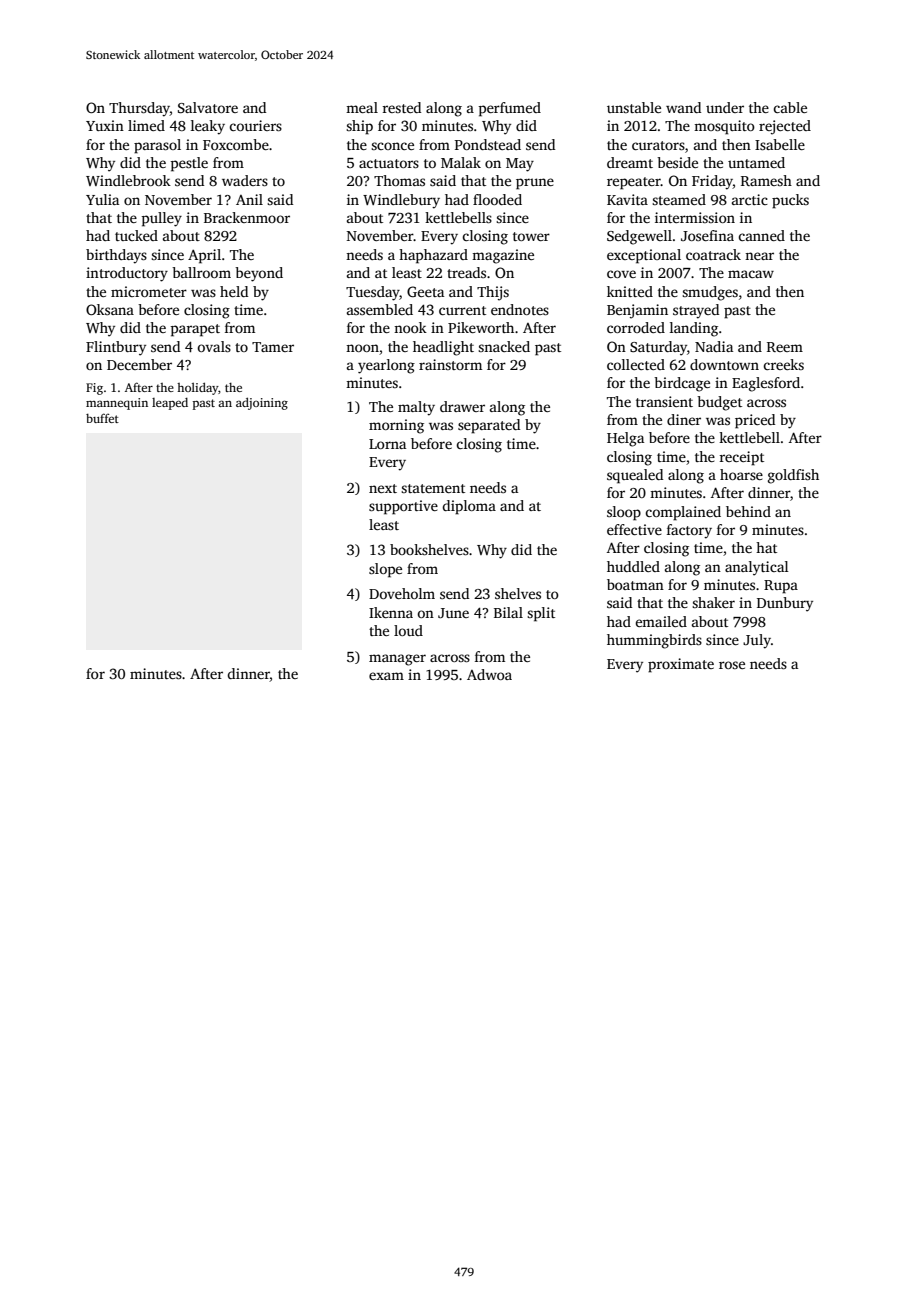 This screenshot has height=1316, width=908. What do you see at coordinates (262, 403) in the screenshot?
I see `adjoining` at bounding box center [262, 403].
